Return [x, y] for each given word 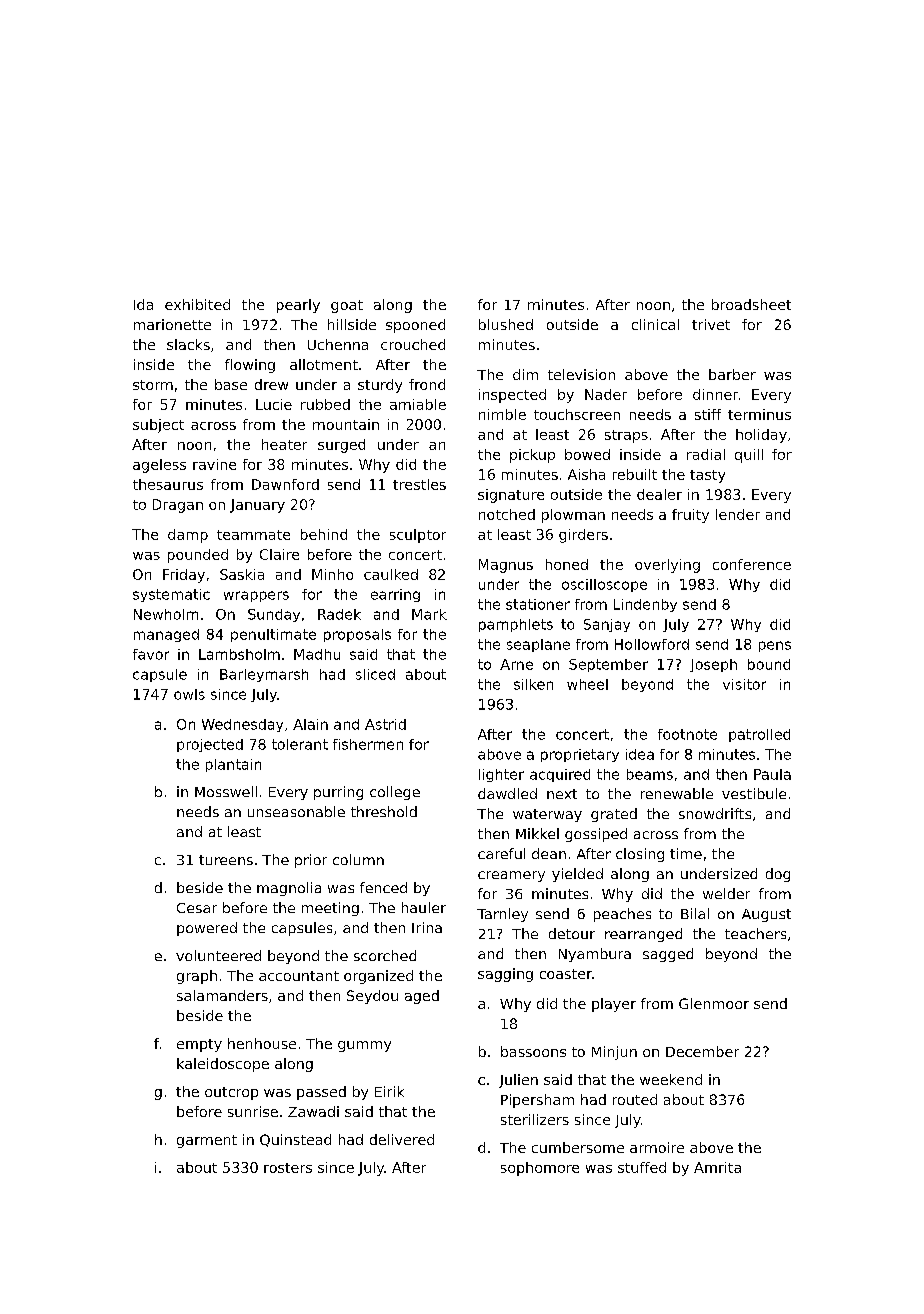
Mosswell [226, 791]
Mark [429, 614]
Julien [518, 1081]
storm [153, 385]
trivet [711, 324]
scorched [385, 955]
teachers [755, 933]
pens [775, 646]
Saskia [242, 574]
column [358, 859]
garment [207, 1141]
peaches [622, 915]
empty [199, 1045]
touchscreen [577, 414]
